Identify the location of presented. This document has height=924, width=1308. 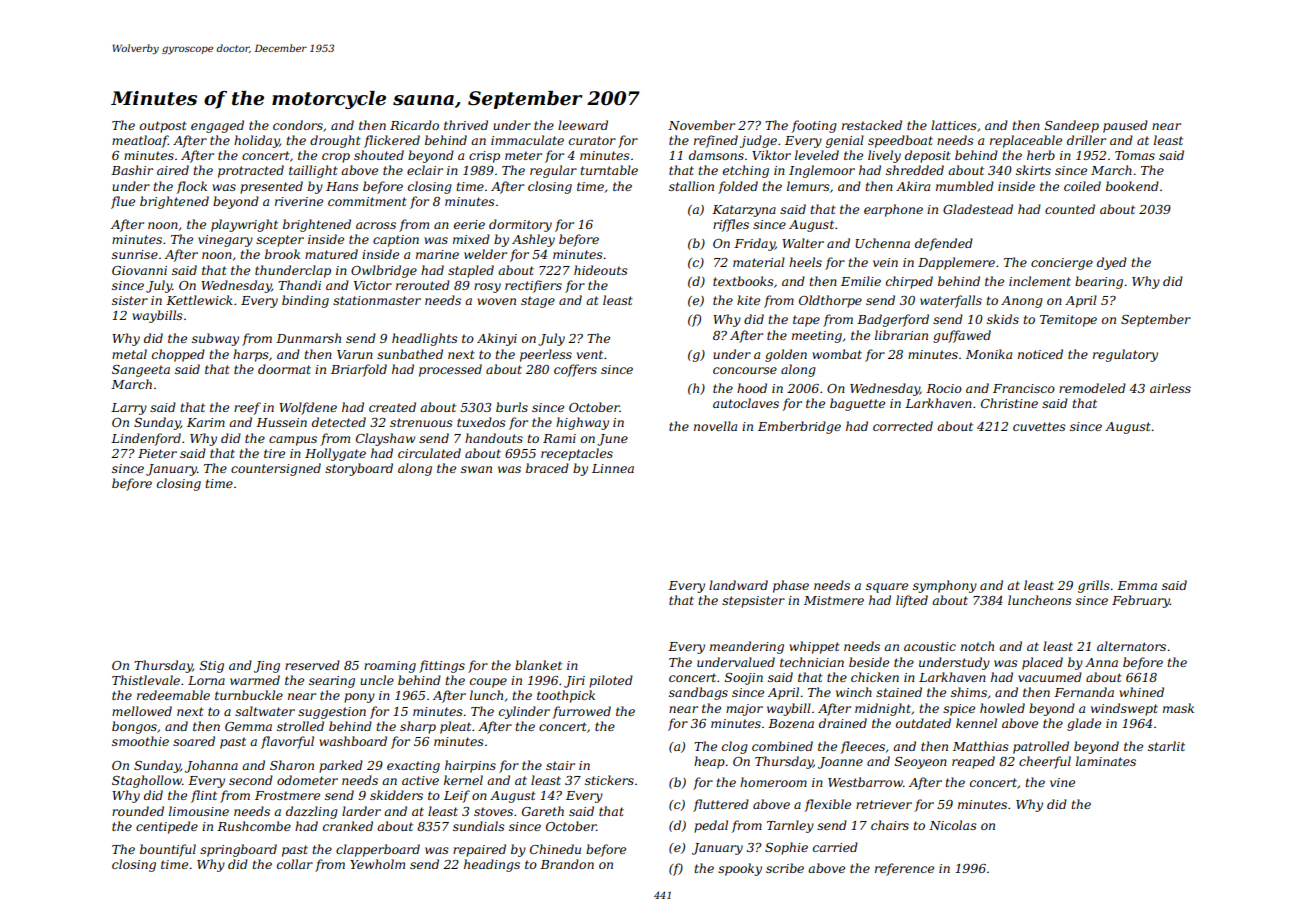
(271, 187).
